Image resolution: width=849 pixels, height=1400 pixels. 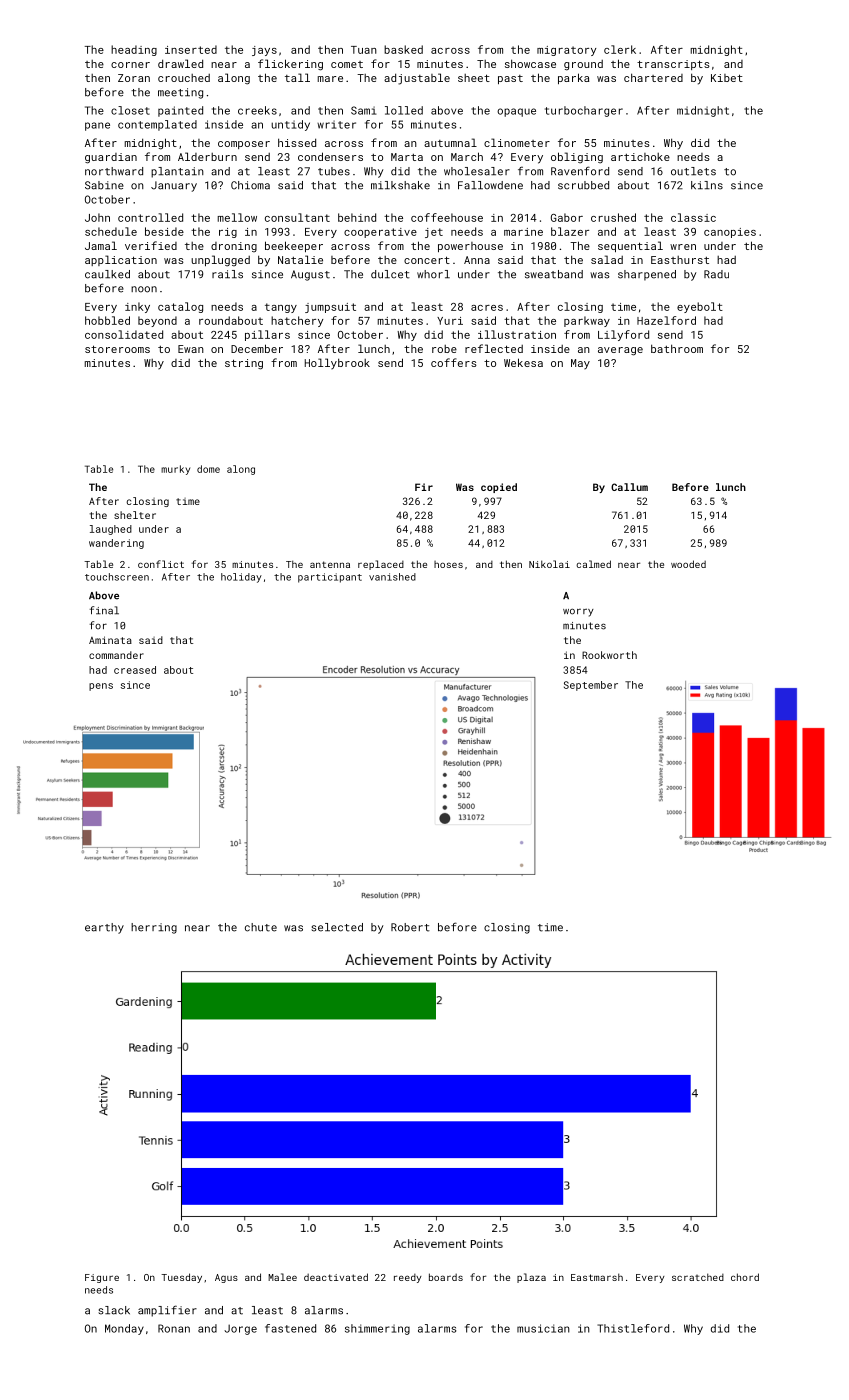 I want to click on slack, so click(x=114, y=1310).
